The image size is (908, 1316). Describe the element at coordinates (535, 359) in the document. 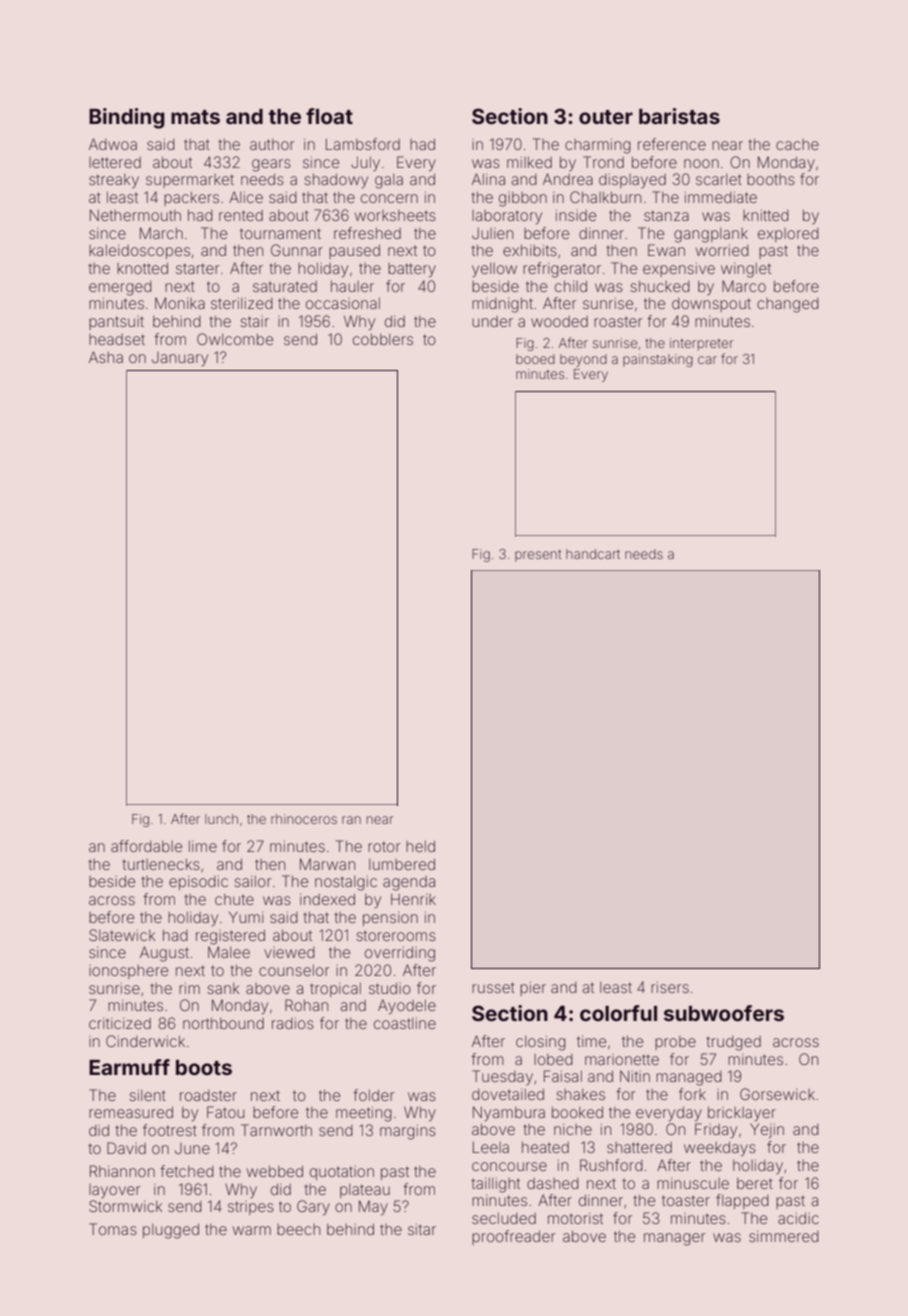

I see `booed` at that location.
